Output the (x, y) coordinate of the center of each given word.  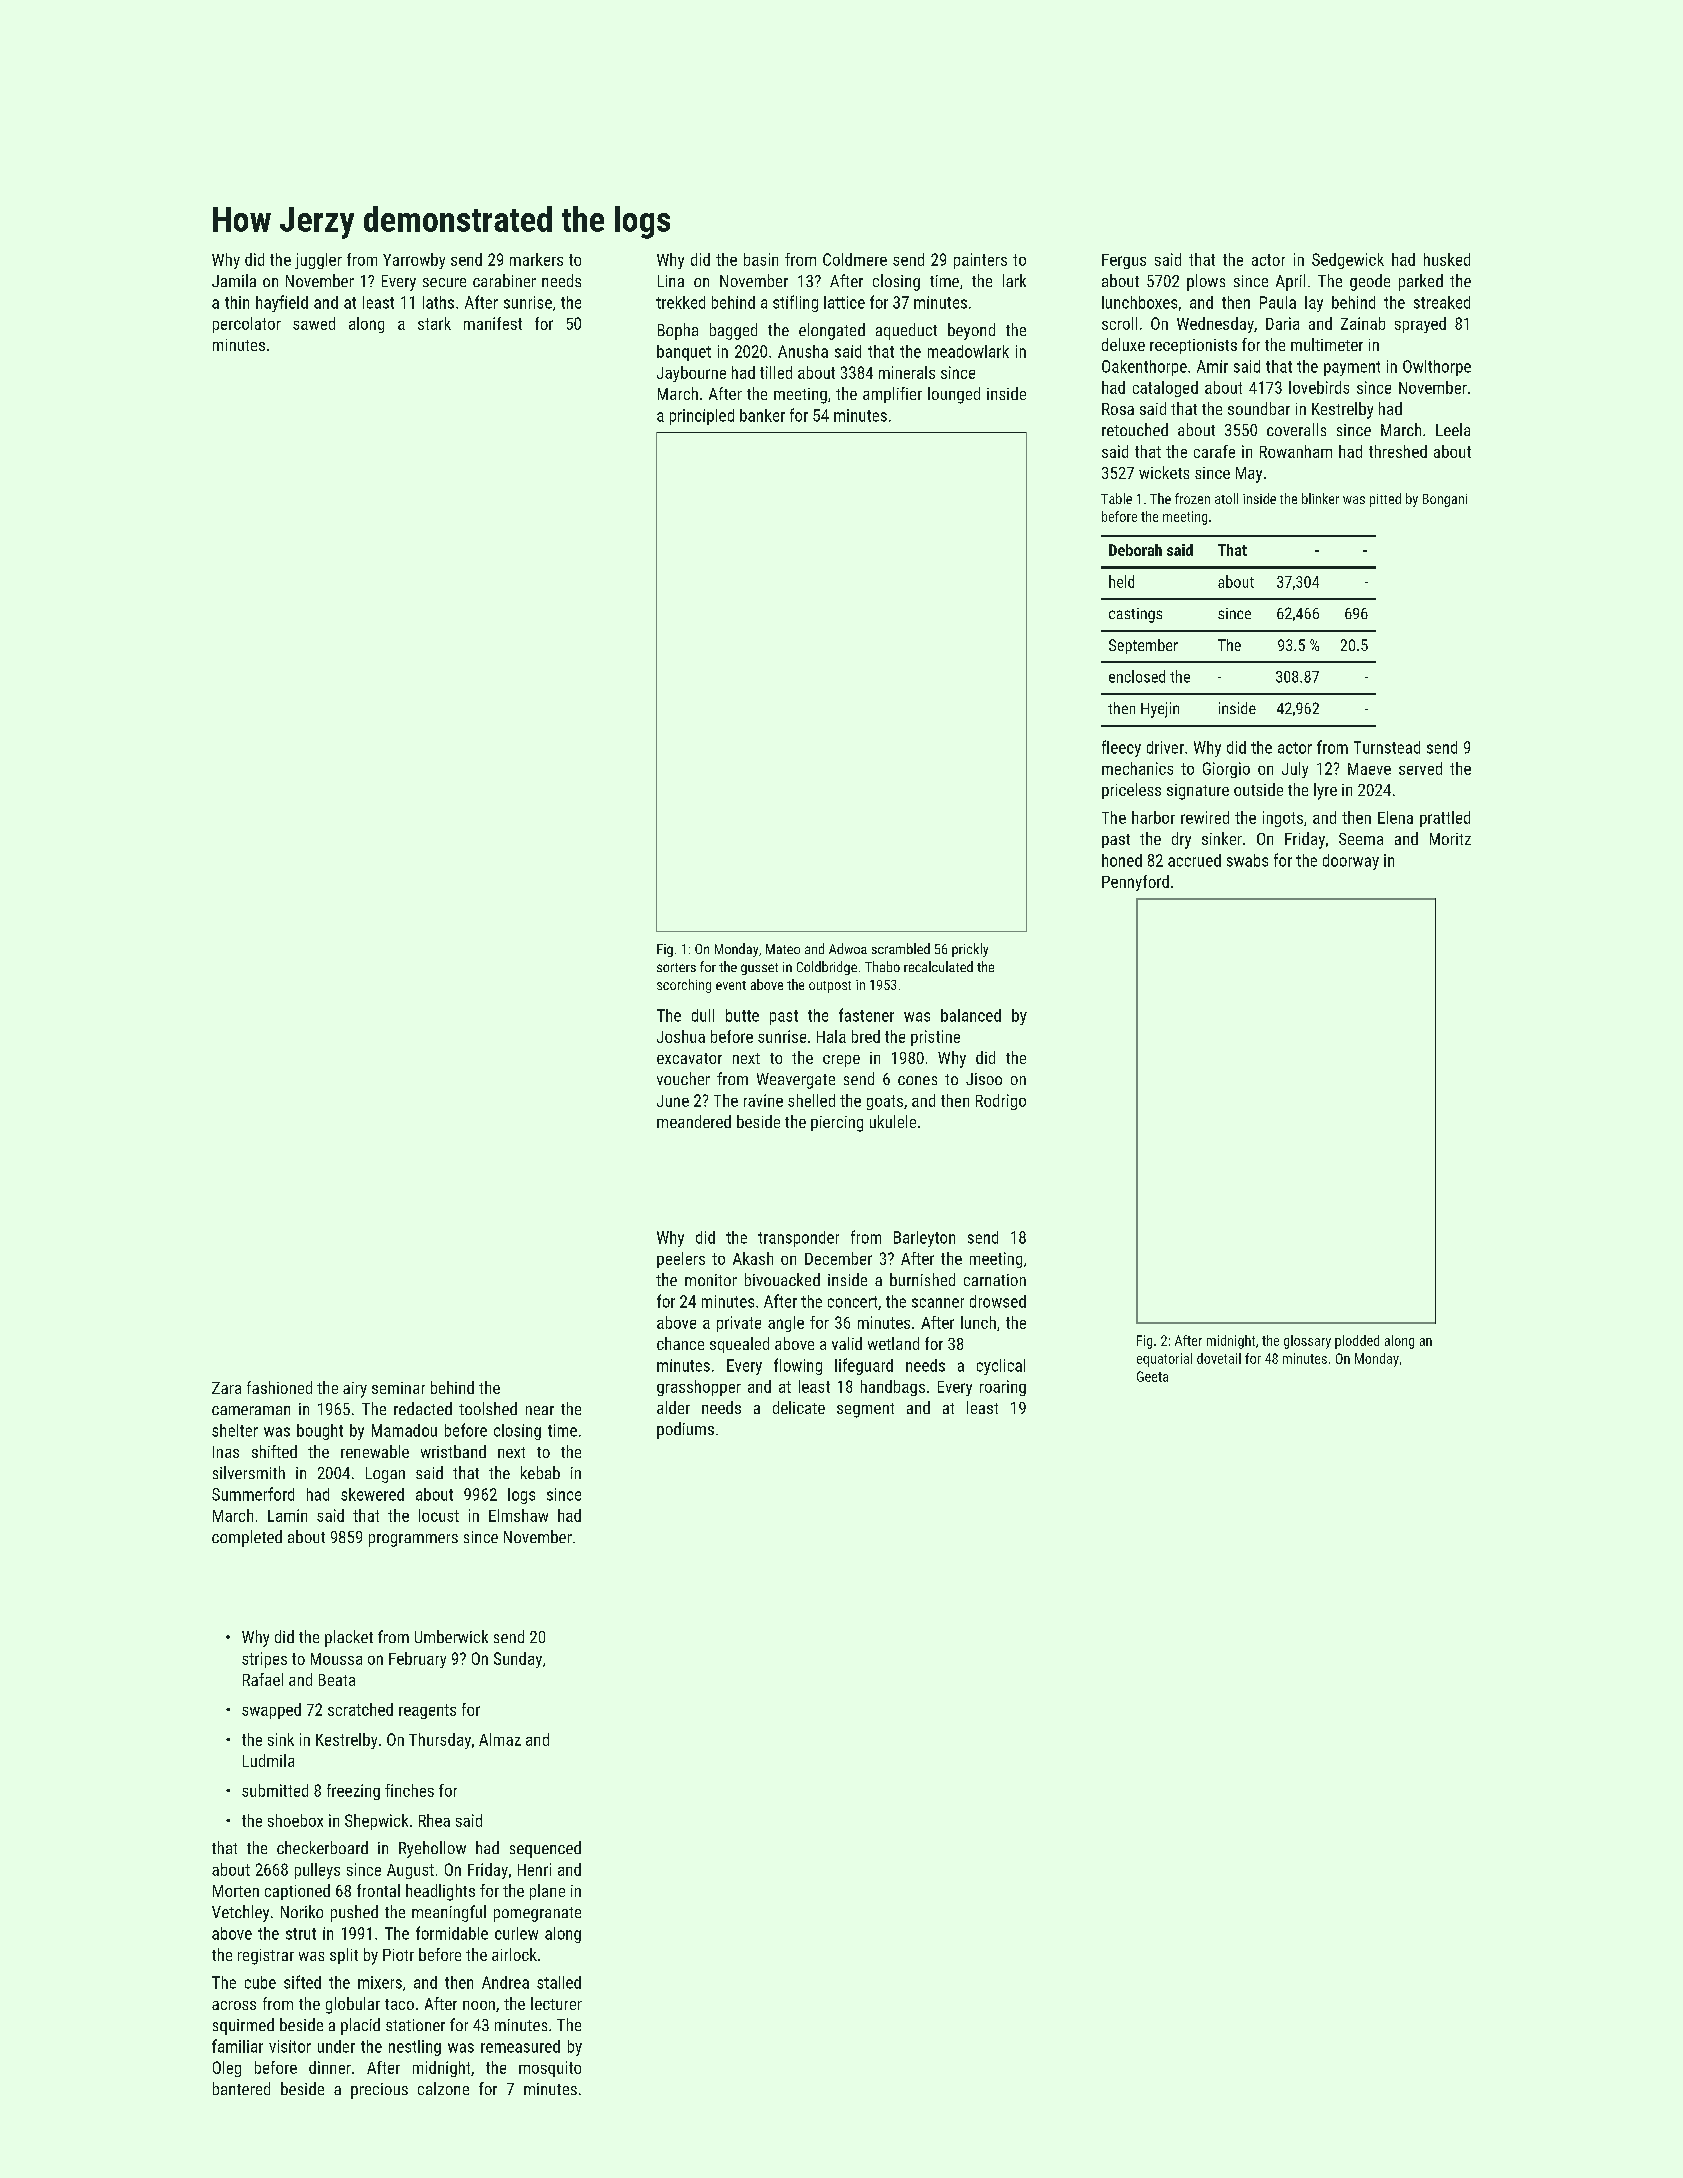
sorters (676, 967)
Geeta (1152, 1376)
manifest (493, 323)
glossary (1307, 1342)
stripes (264, 1660)
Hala (831, 1036)
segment (865, 1410)
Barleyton (924, 1239)
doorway (1351, 862)
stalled (559, 1982)
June (673, 1101)
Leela (1453, 429)
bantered (241, 2088)
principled (702, 417)
